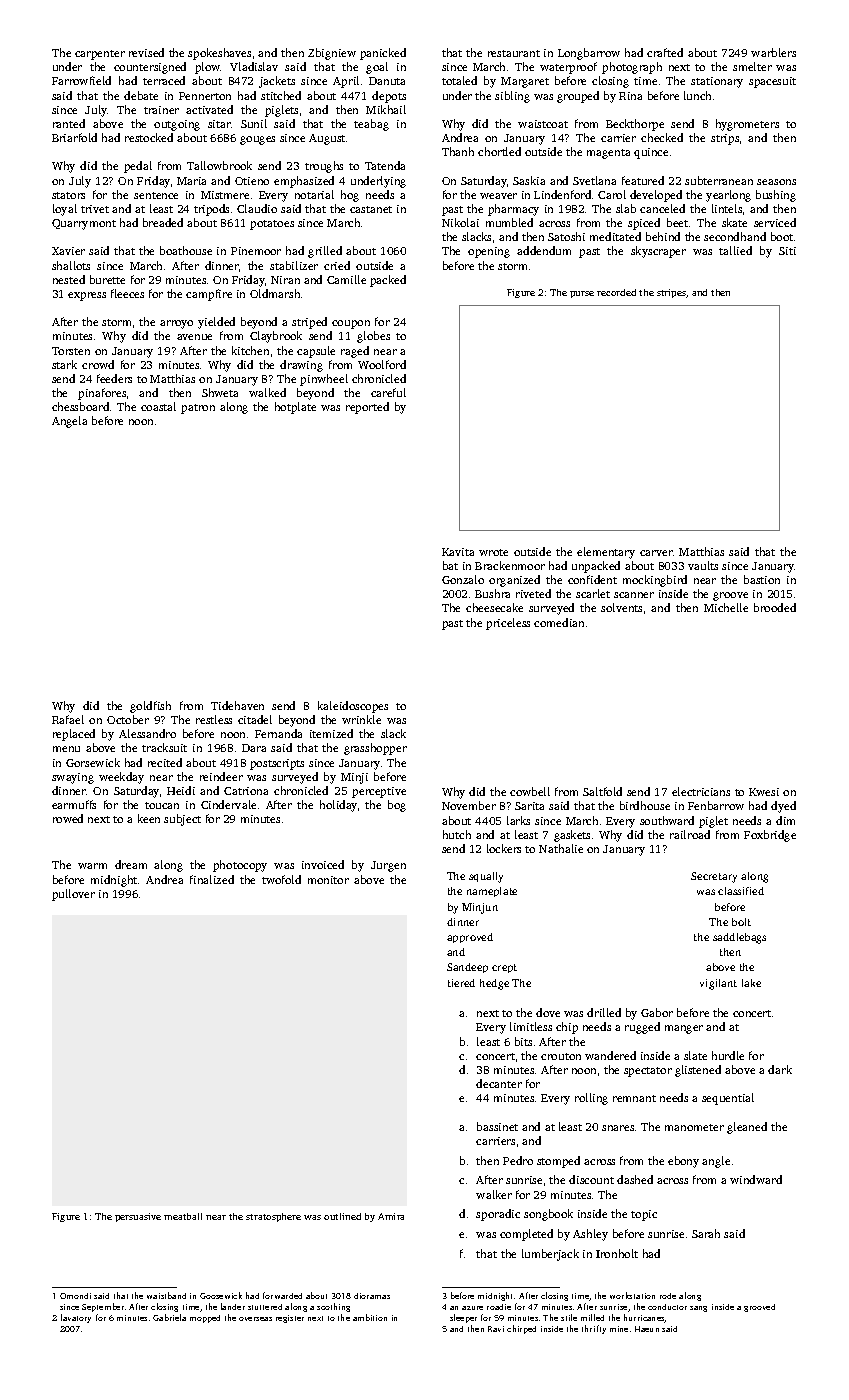 The width and height of the screenshot is (849, 1400). What do you see at coordinates (156, 195) in the screenshot?
I see `sentence` at bounding box center [156, 195].
